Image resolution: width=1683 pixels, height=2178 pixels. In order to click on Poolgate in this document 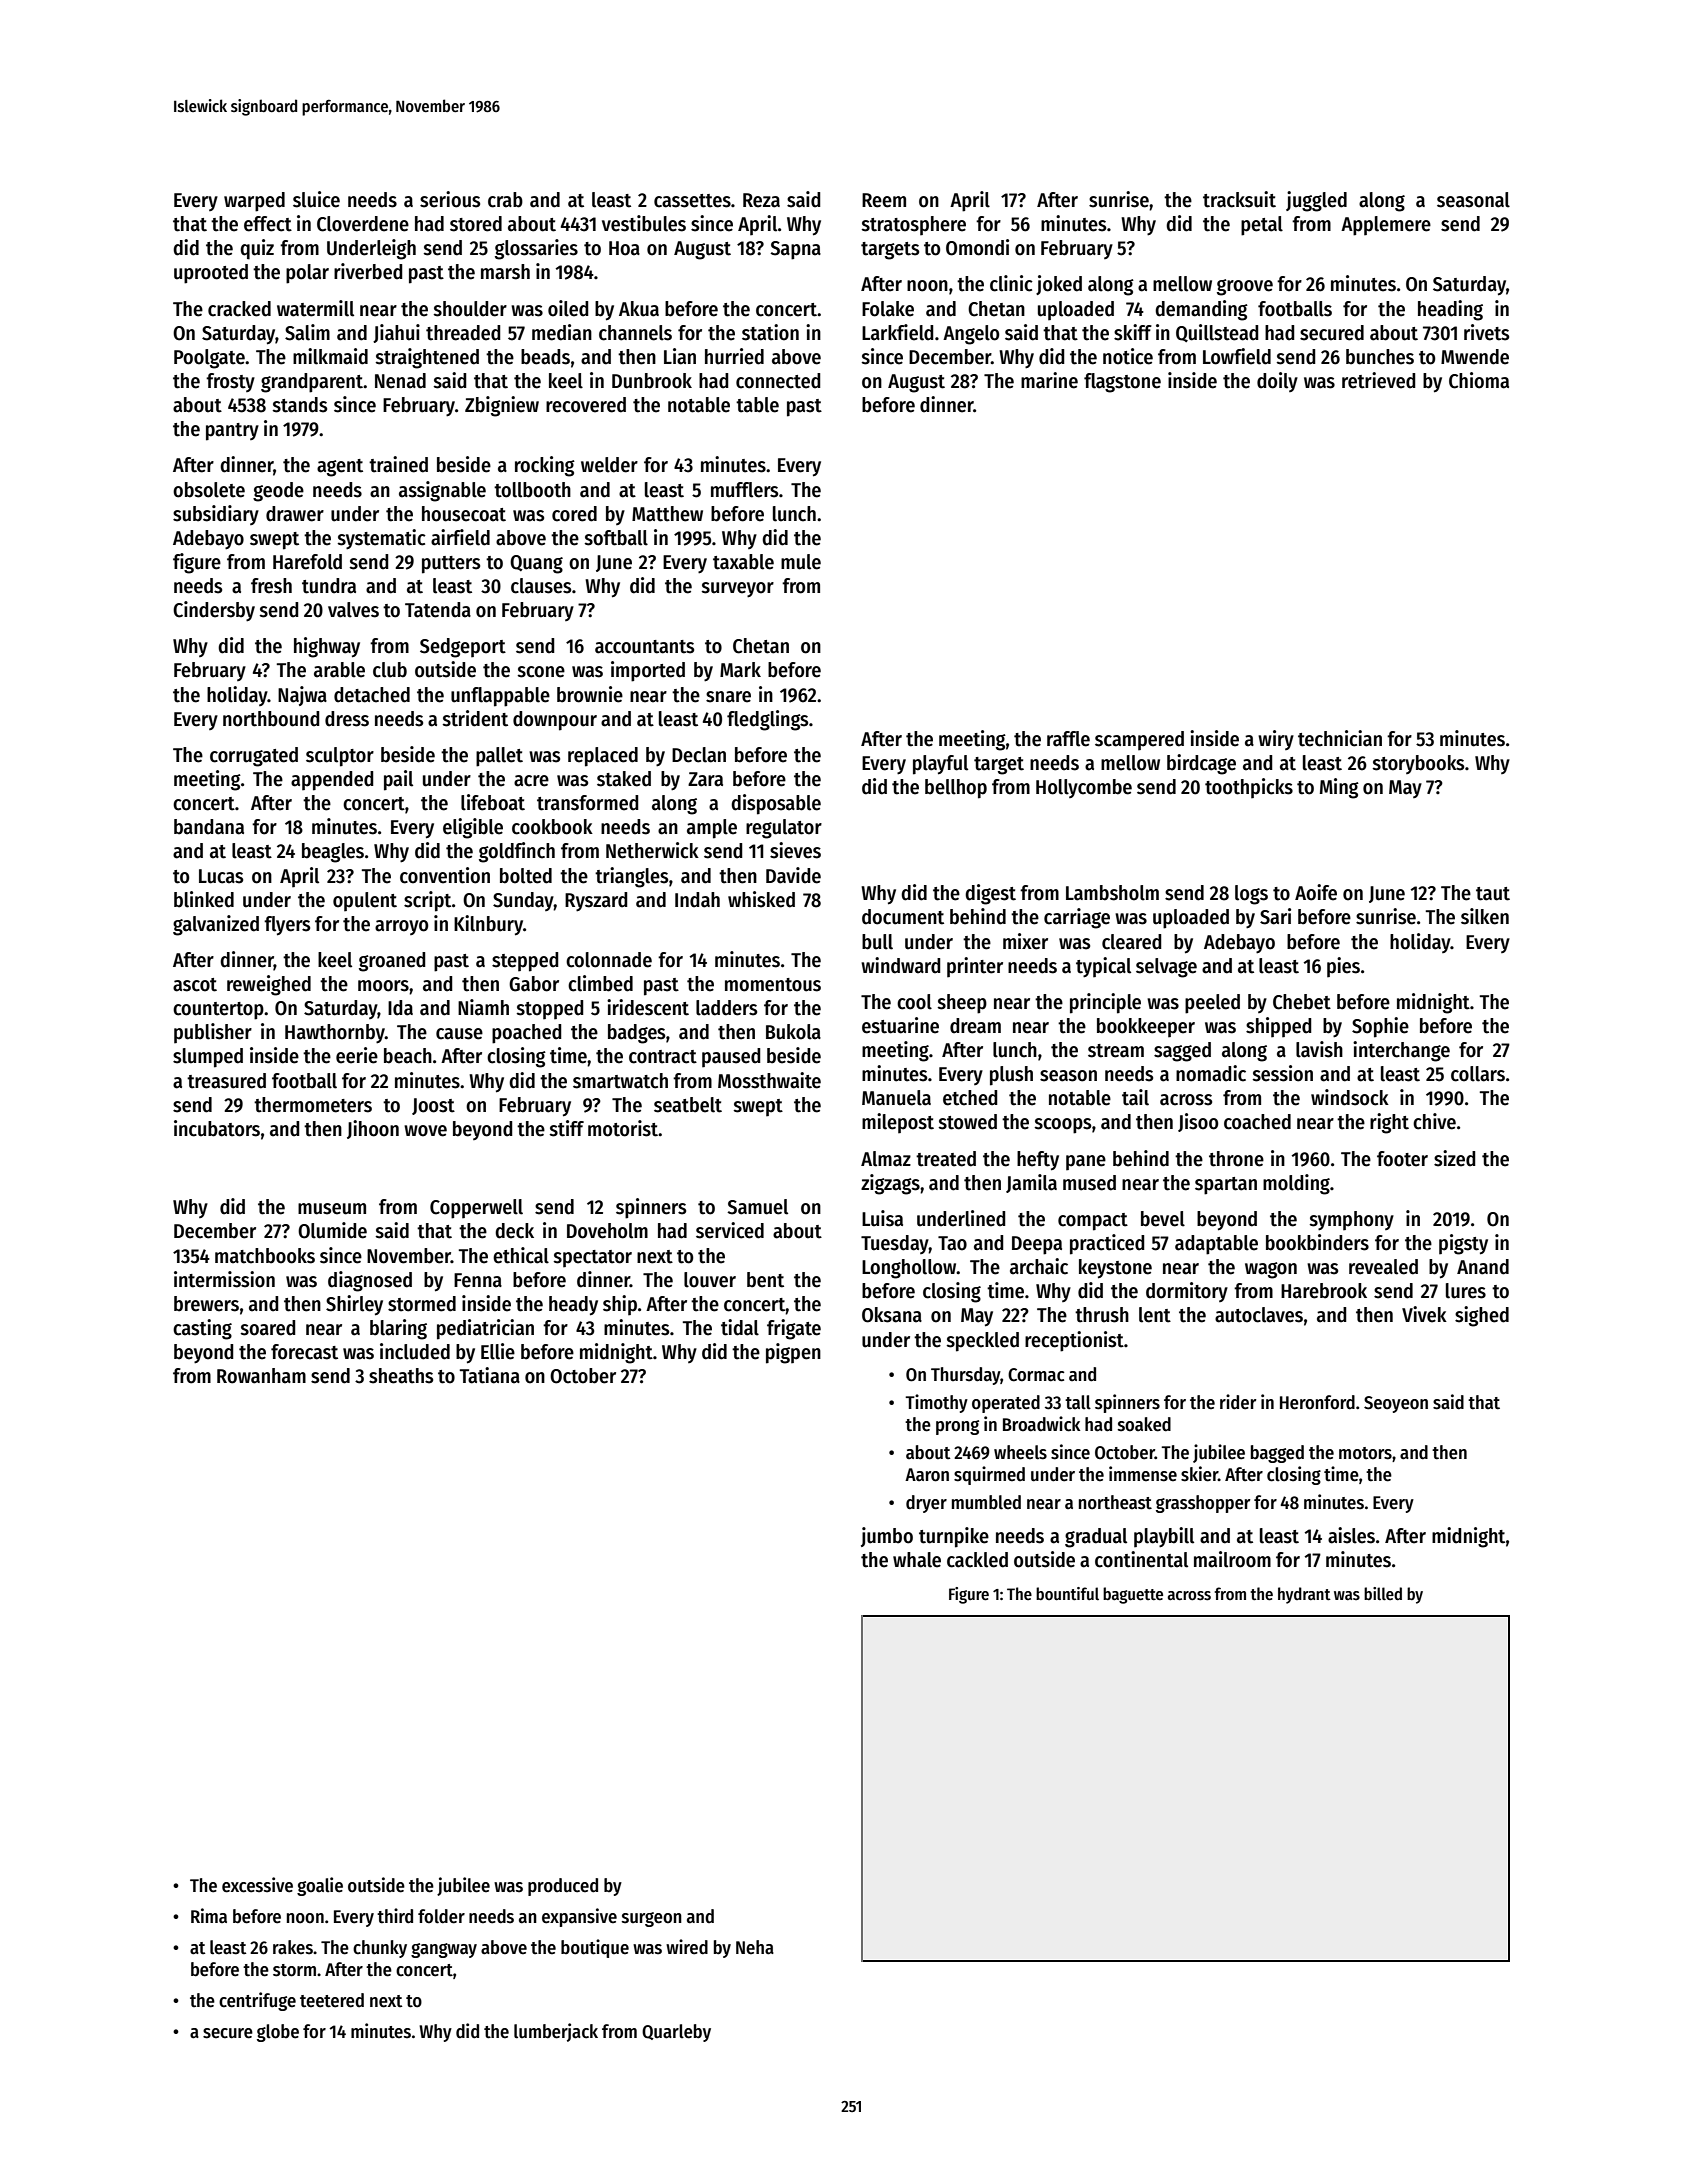, I will do `click(209, 359)`.
